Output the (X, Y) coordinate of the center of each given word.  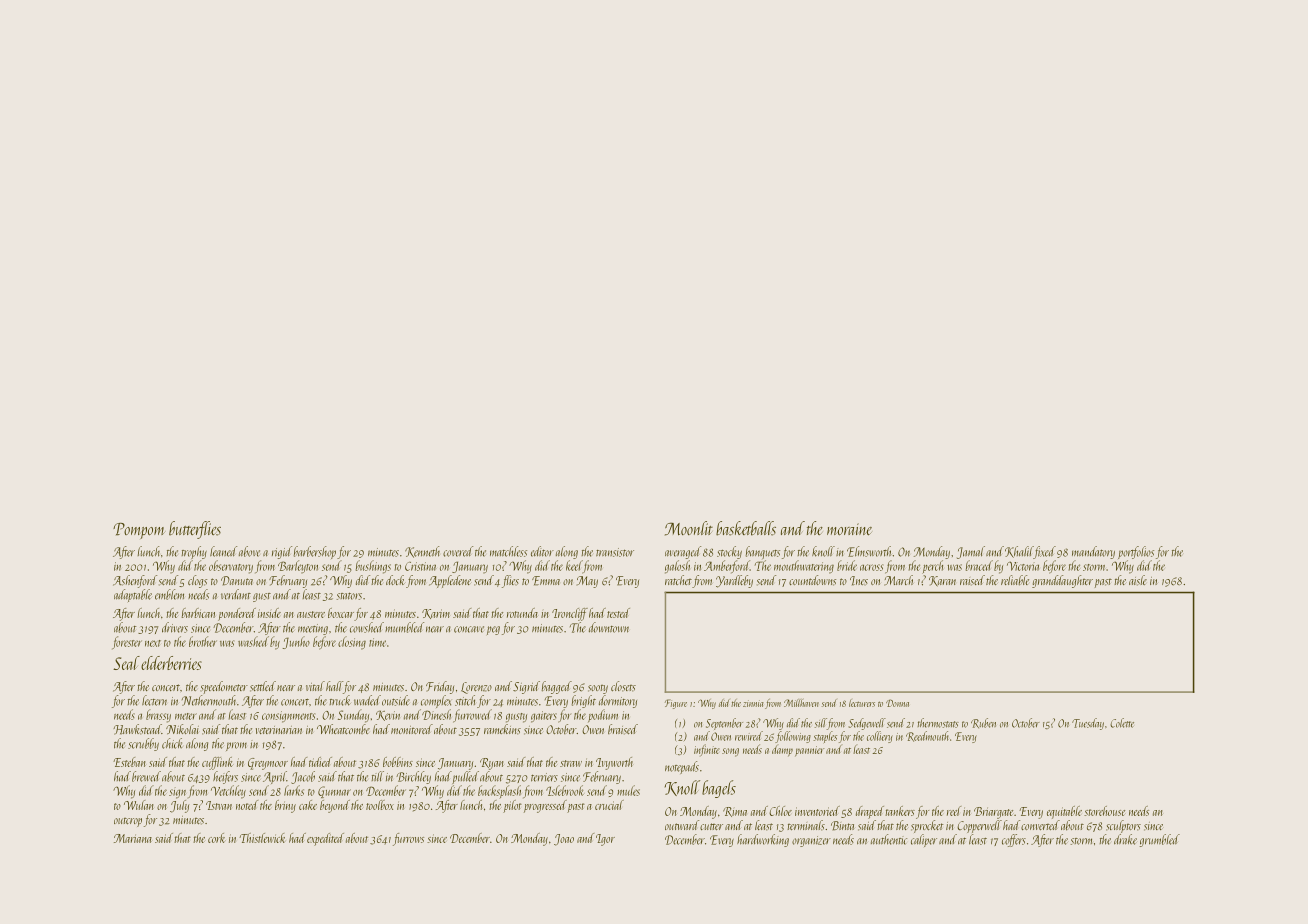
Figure (676, 704)
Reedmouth (927, 736)
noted (247, 805)
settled (263, 686)
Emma (546, 581)
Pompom (139, 531)
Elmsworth (869, 551)
